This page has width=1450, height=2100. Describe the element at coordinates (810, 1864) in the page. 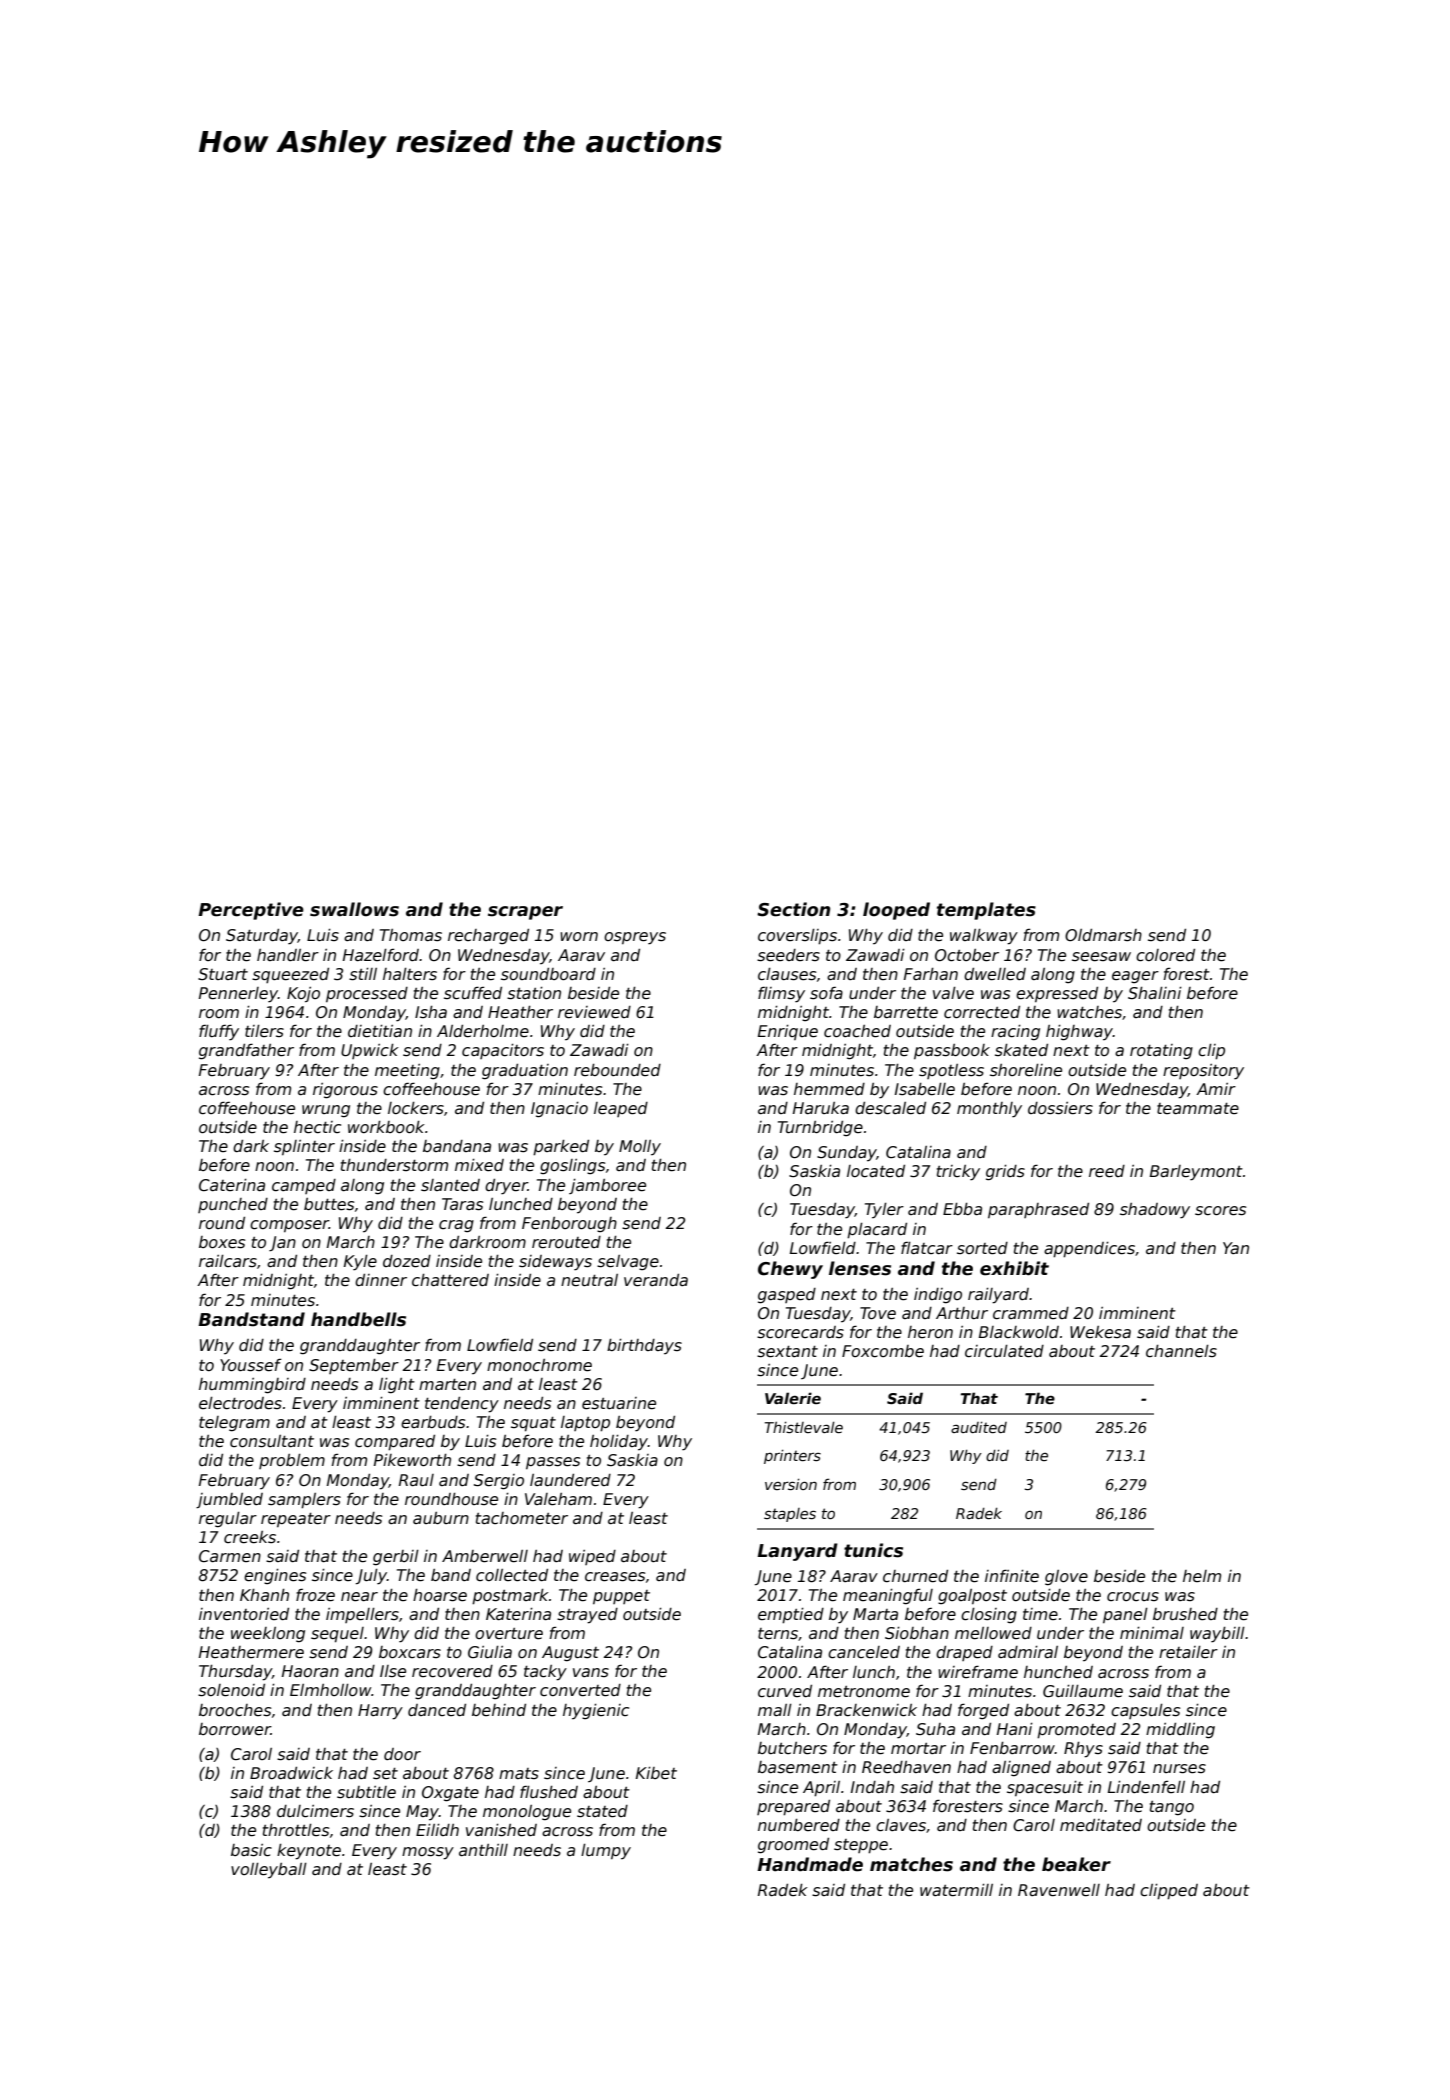

I see `Handmade` at that location.
